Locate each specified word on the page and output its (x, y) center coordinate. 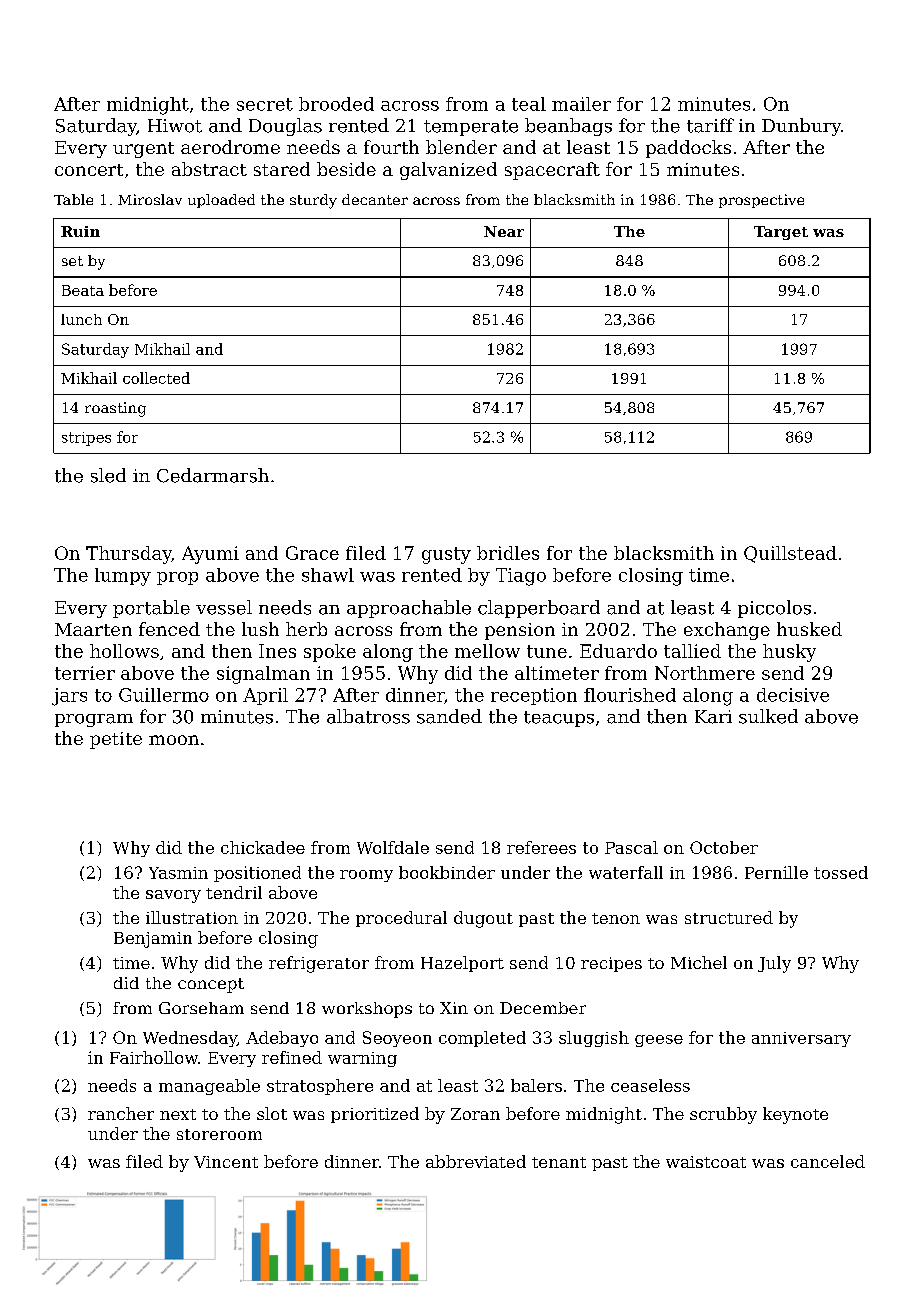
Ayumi (210, 555)
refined (292, 1057)
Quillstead (790, 554)
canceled (828, 1161)
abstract (209, 169)
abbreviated (476, 1161)
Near (504, 231)
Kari (713, 717)
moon (174, 740)
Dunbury (801, 127)
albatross (368, 716)
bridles (508, 553)
